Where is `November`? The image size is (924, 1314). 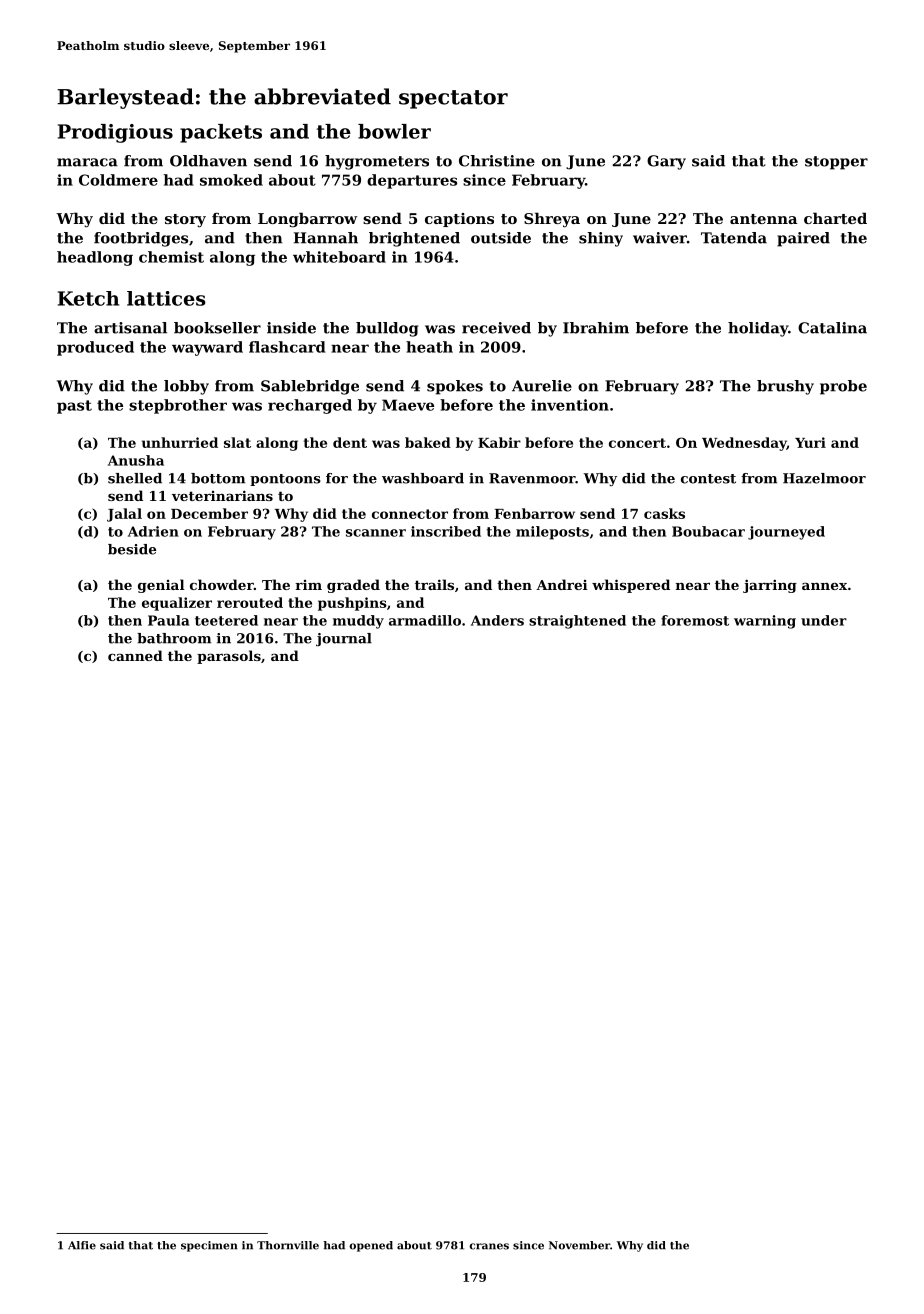 November is located at coordinates (579, 1245).
